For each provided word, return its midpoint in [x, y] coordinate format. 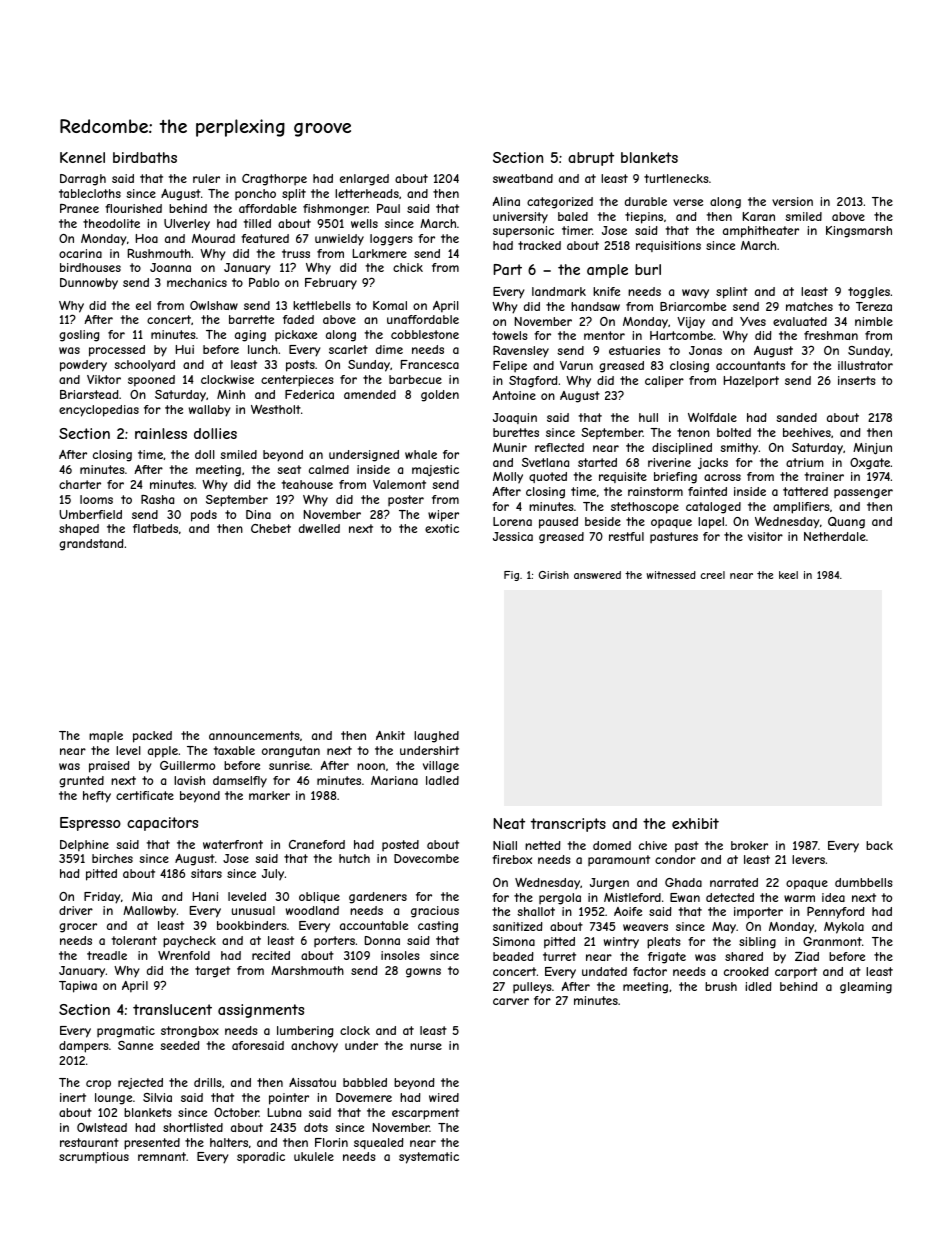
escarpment [425, 1114]
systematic [429, 1158]
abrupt [591, 159]
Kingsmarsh [859, 232]
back [879, 845]
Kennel [82, 157]
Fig [511, 576]
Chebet [271, 528]
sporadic [261, 1158]
